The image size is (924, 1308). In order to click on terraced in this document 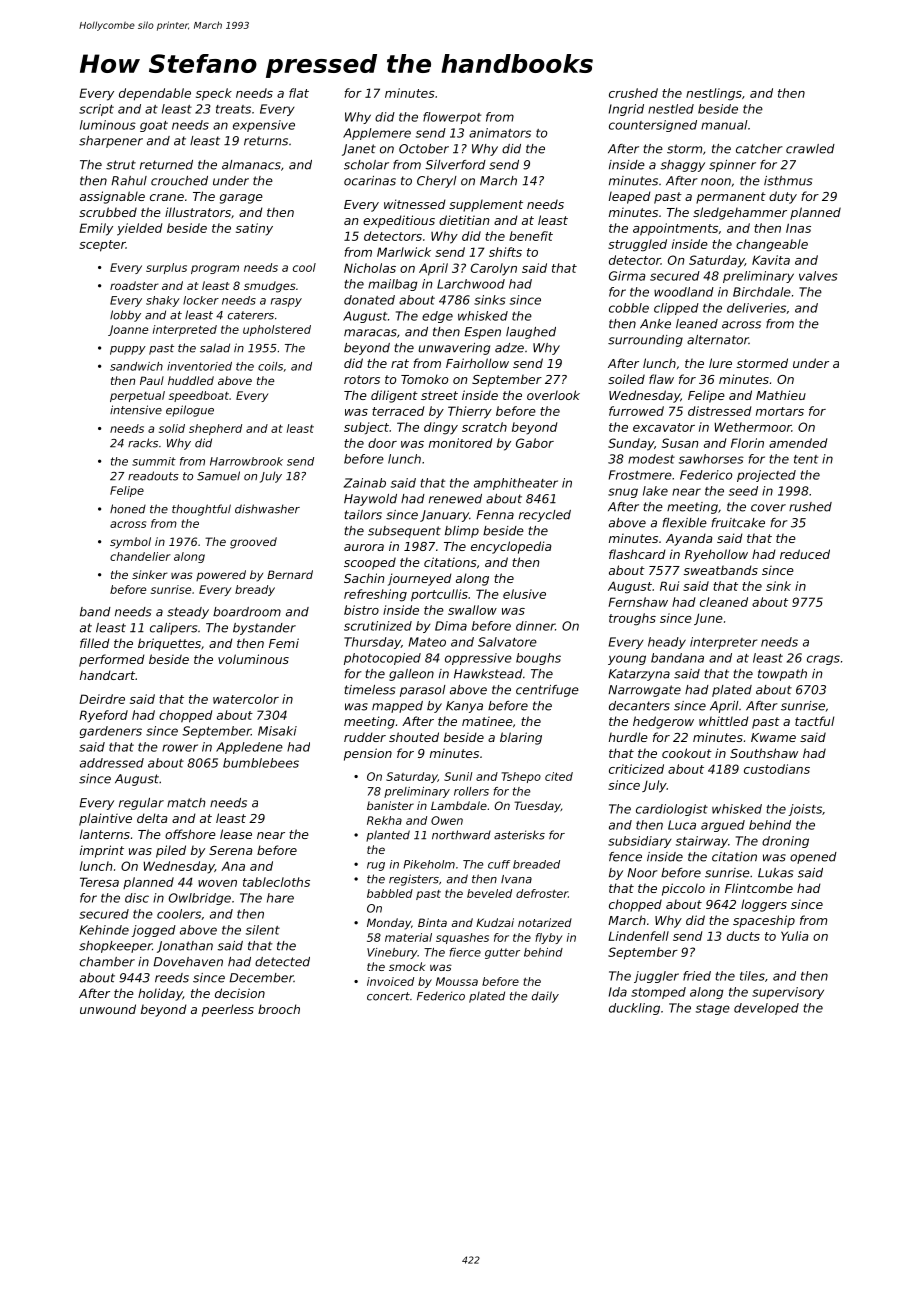, I will do `click(398, 411)`.
